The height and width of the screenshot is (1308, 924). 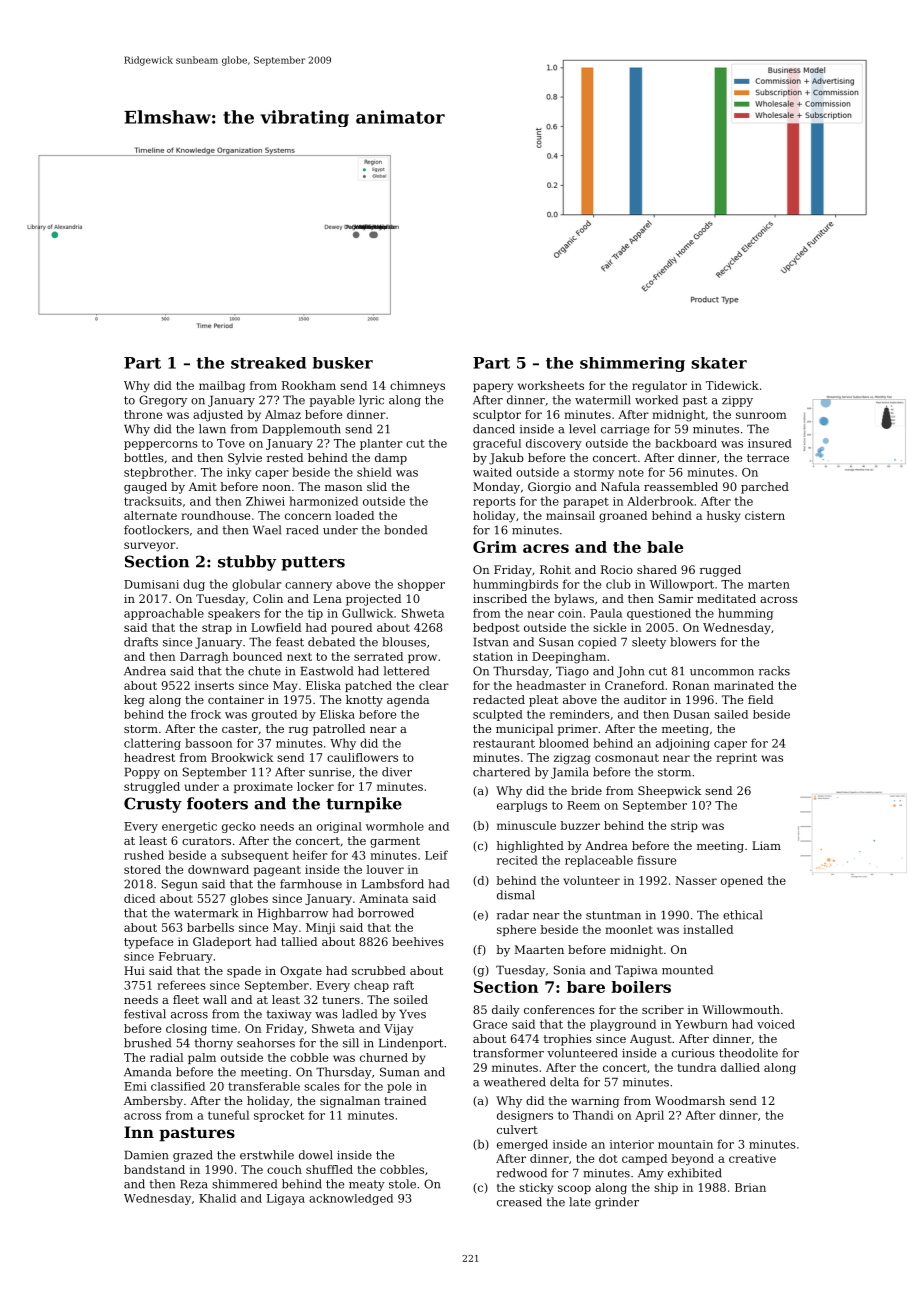 What do you see at coordinates (268, 363) in the screenshot?
I see `streaked` at bounding box center [268, 363].
